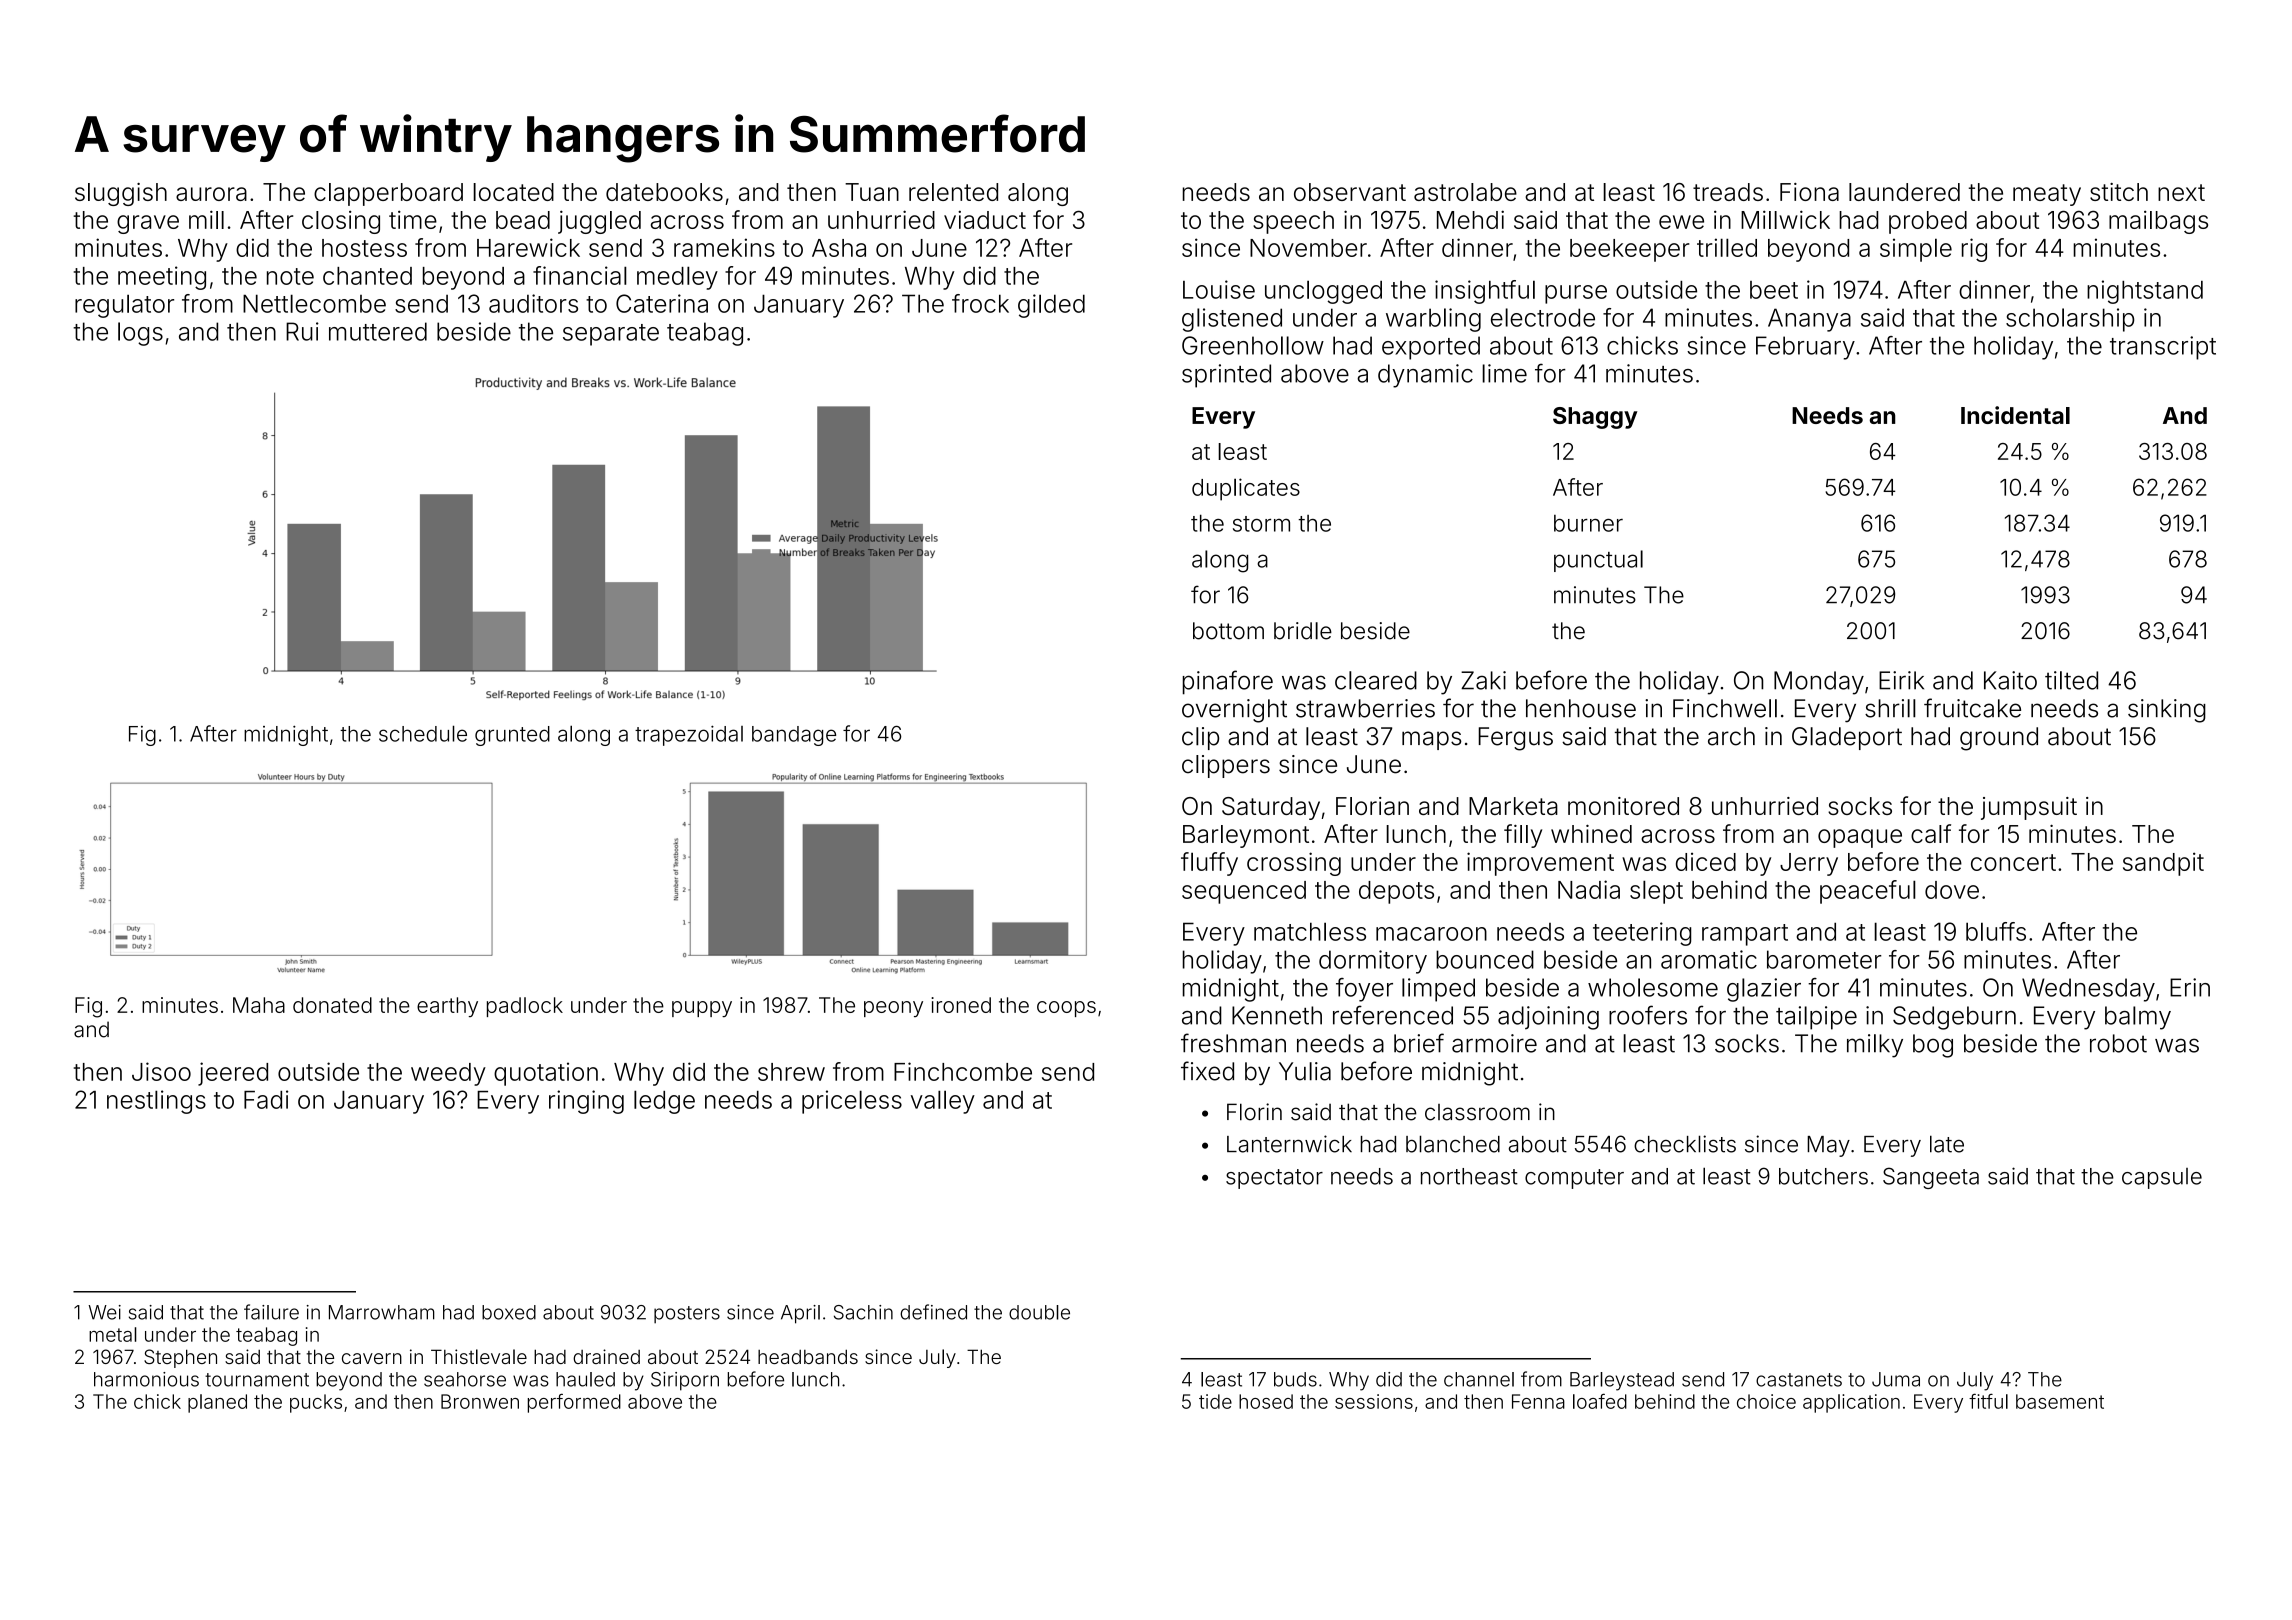  What do you see at coordinates (1588, 523) in the page?
I see `burner` at bounding box center [1588, 523].
